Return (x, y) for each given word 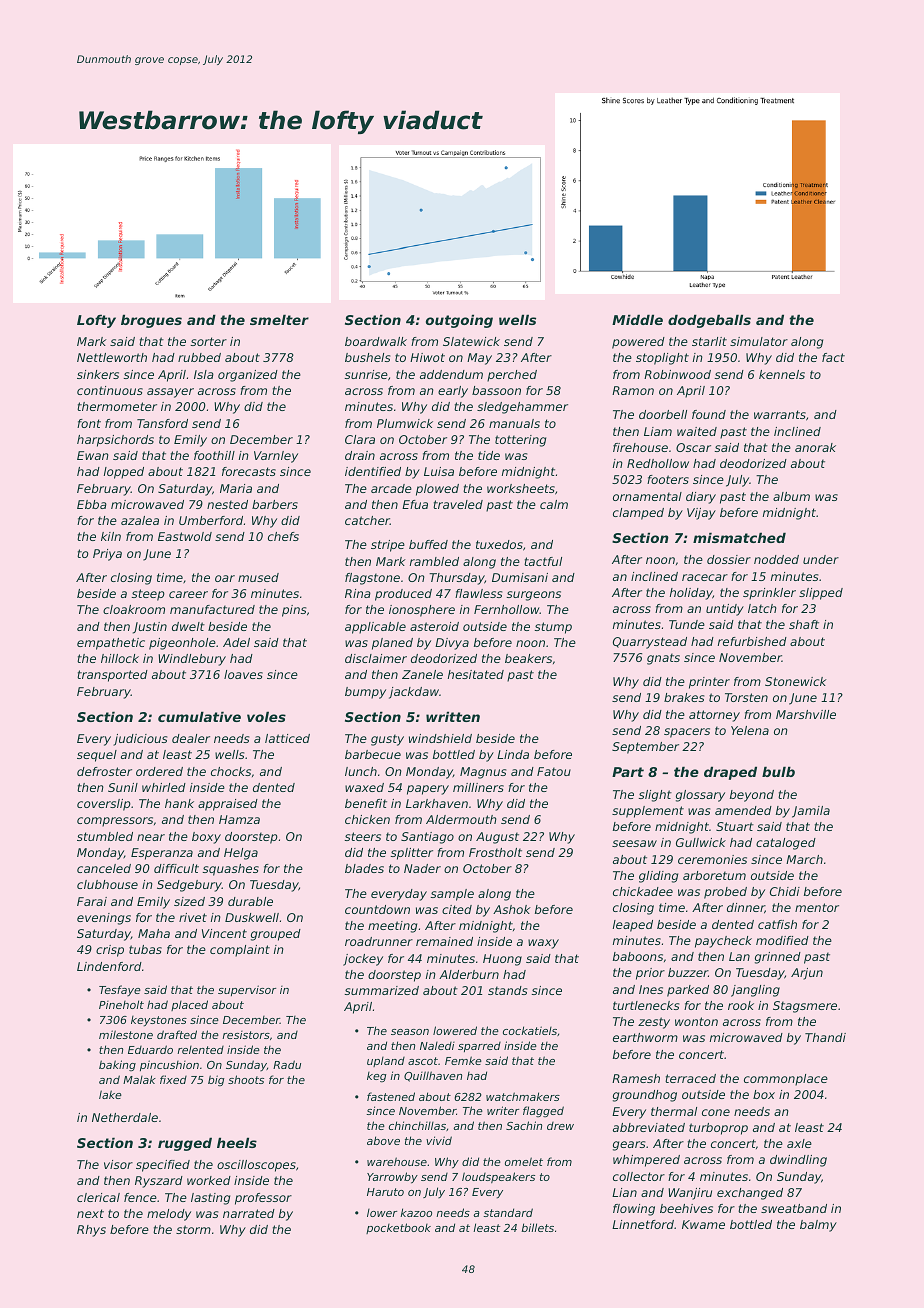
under (821, 559)
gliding (658, 877)
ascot (423, 1061)
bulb (778, 771)
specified (163, 1166)
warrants (780, 414)
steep (148, 595)
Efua (415, 504)
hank (179, 803)
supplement (648, 812)
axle (799, 1143)
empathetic (111, 644)
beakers (528, 658)
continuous (110, 390)
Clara (360, 439)
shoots (246, 1079)
